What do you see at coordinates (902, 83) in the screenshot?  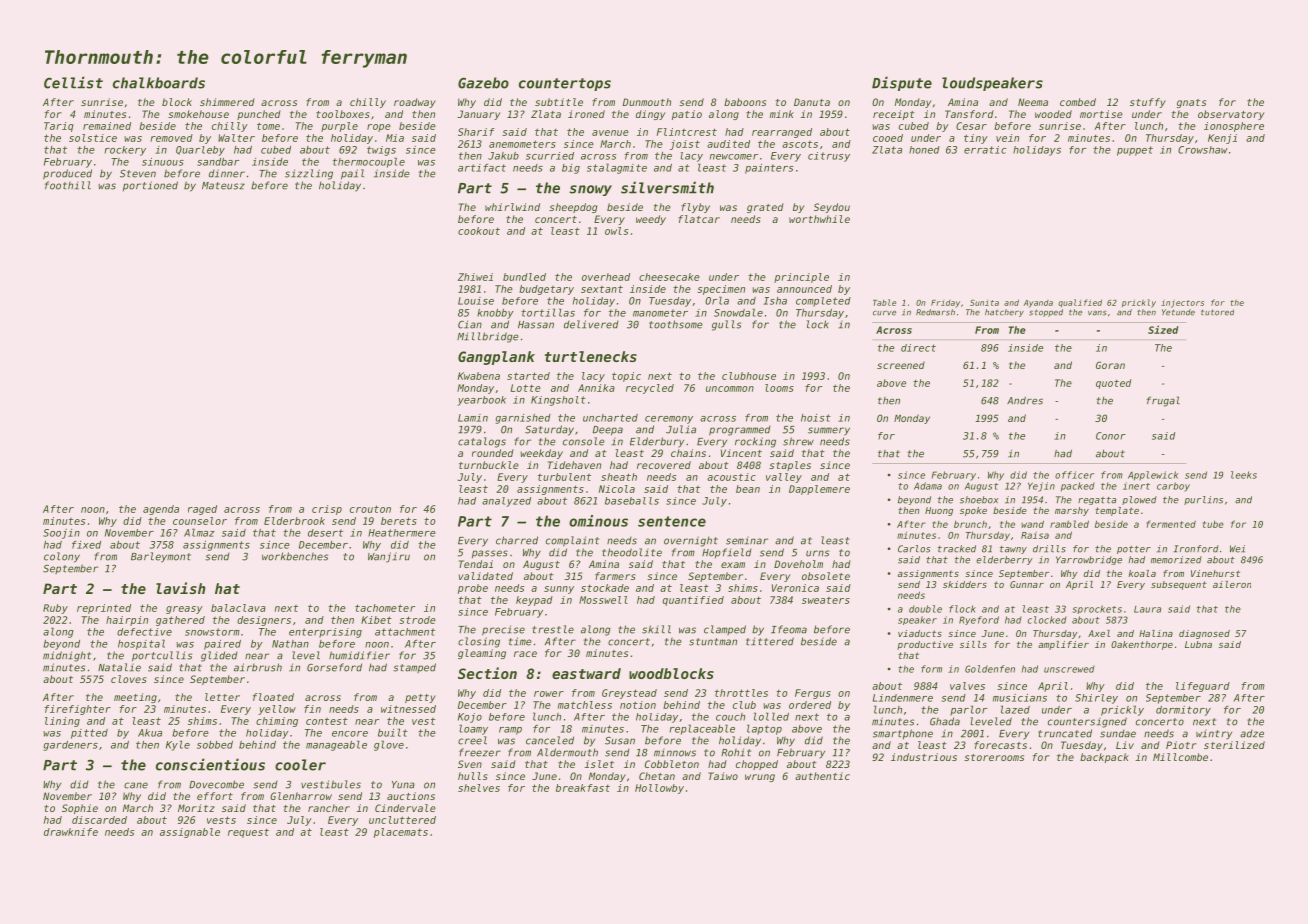 I see `Dispute` at bounding box center [902, 83].
